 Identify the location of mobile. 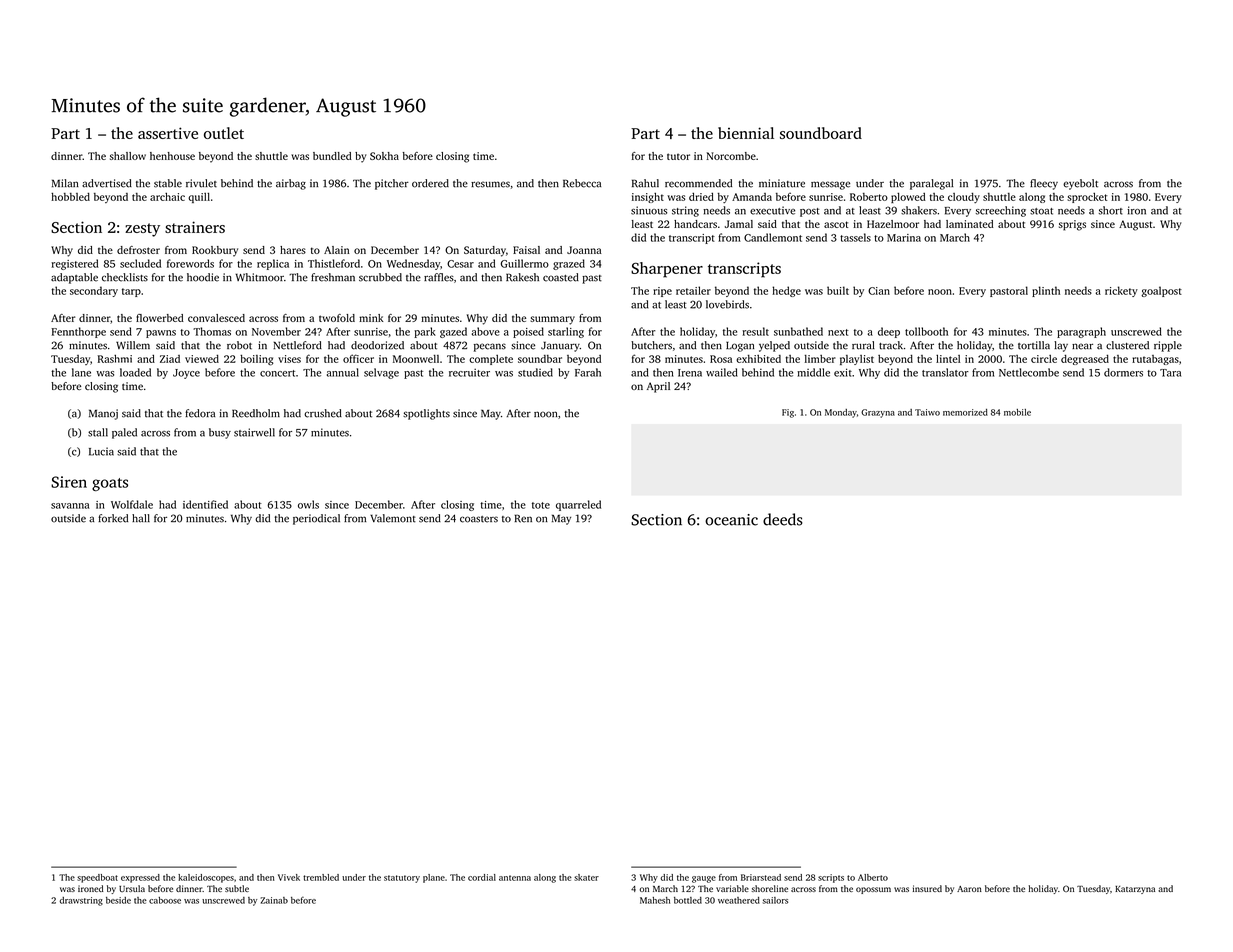
(1017, 412).
